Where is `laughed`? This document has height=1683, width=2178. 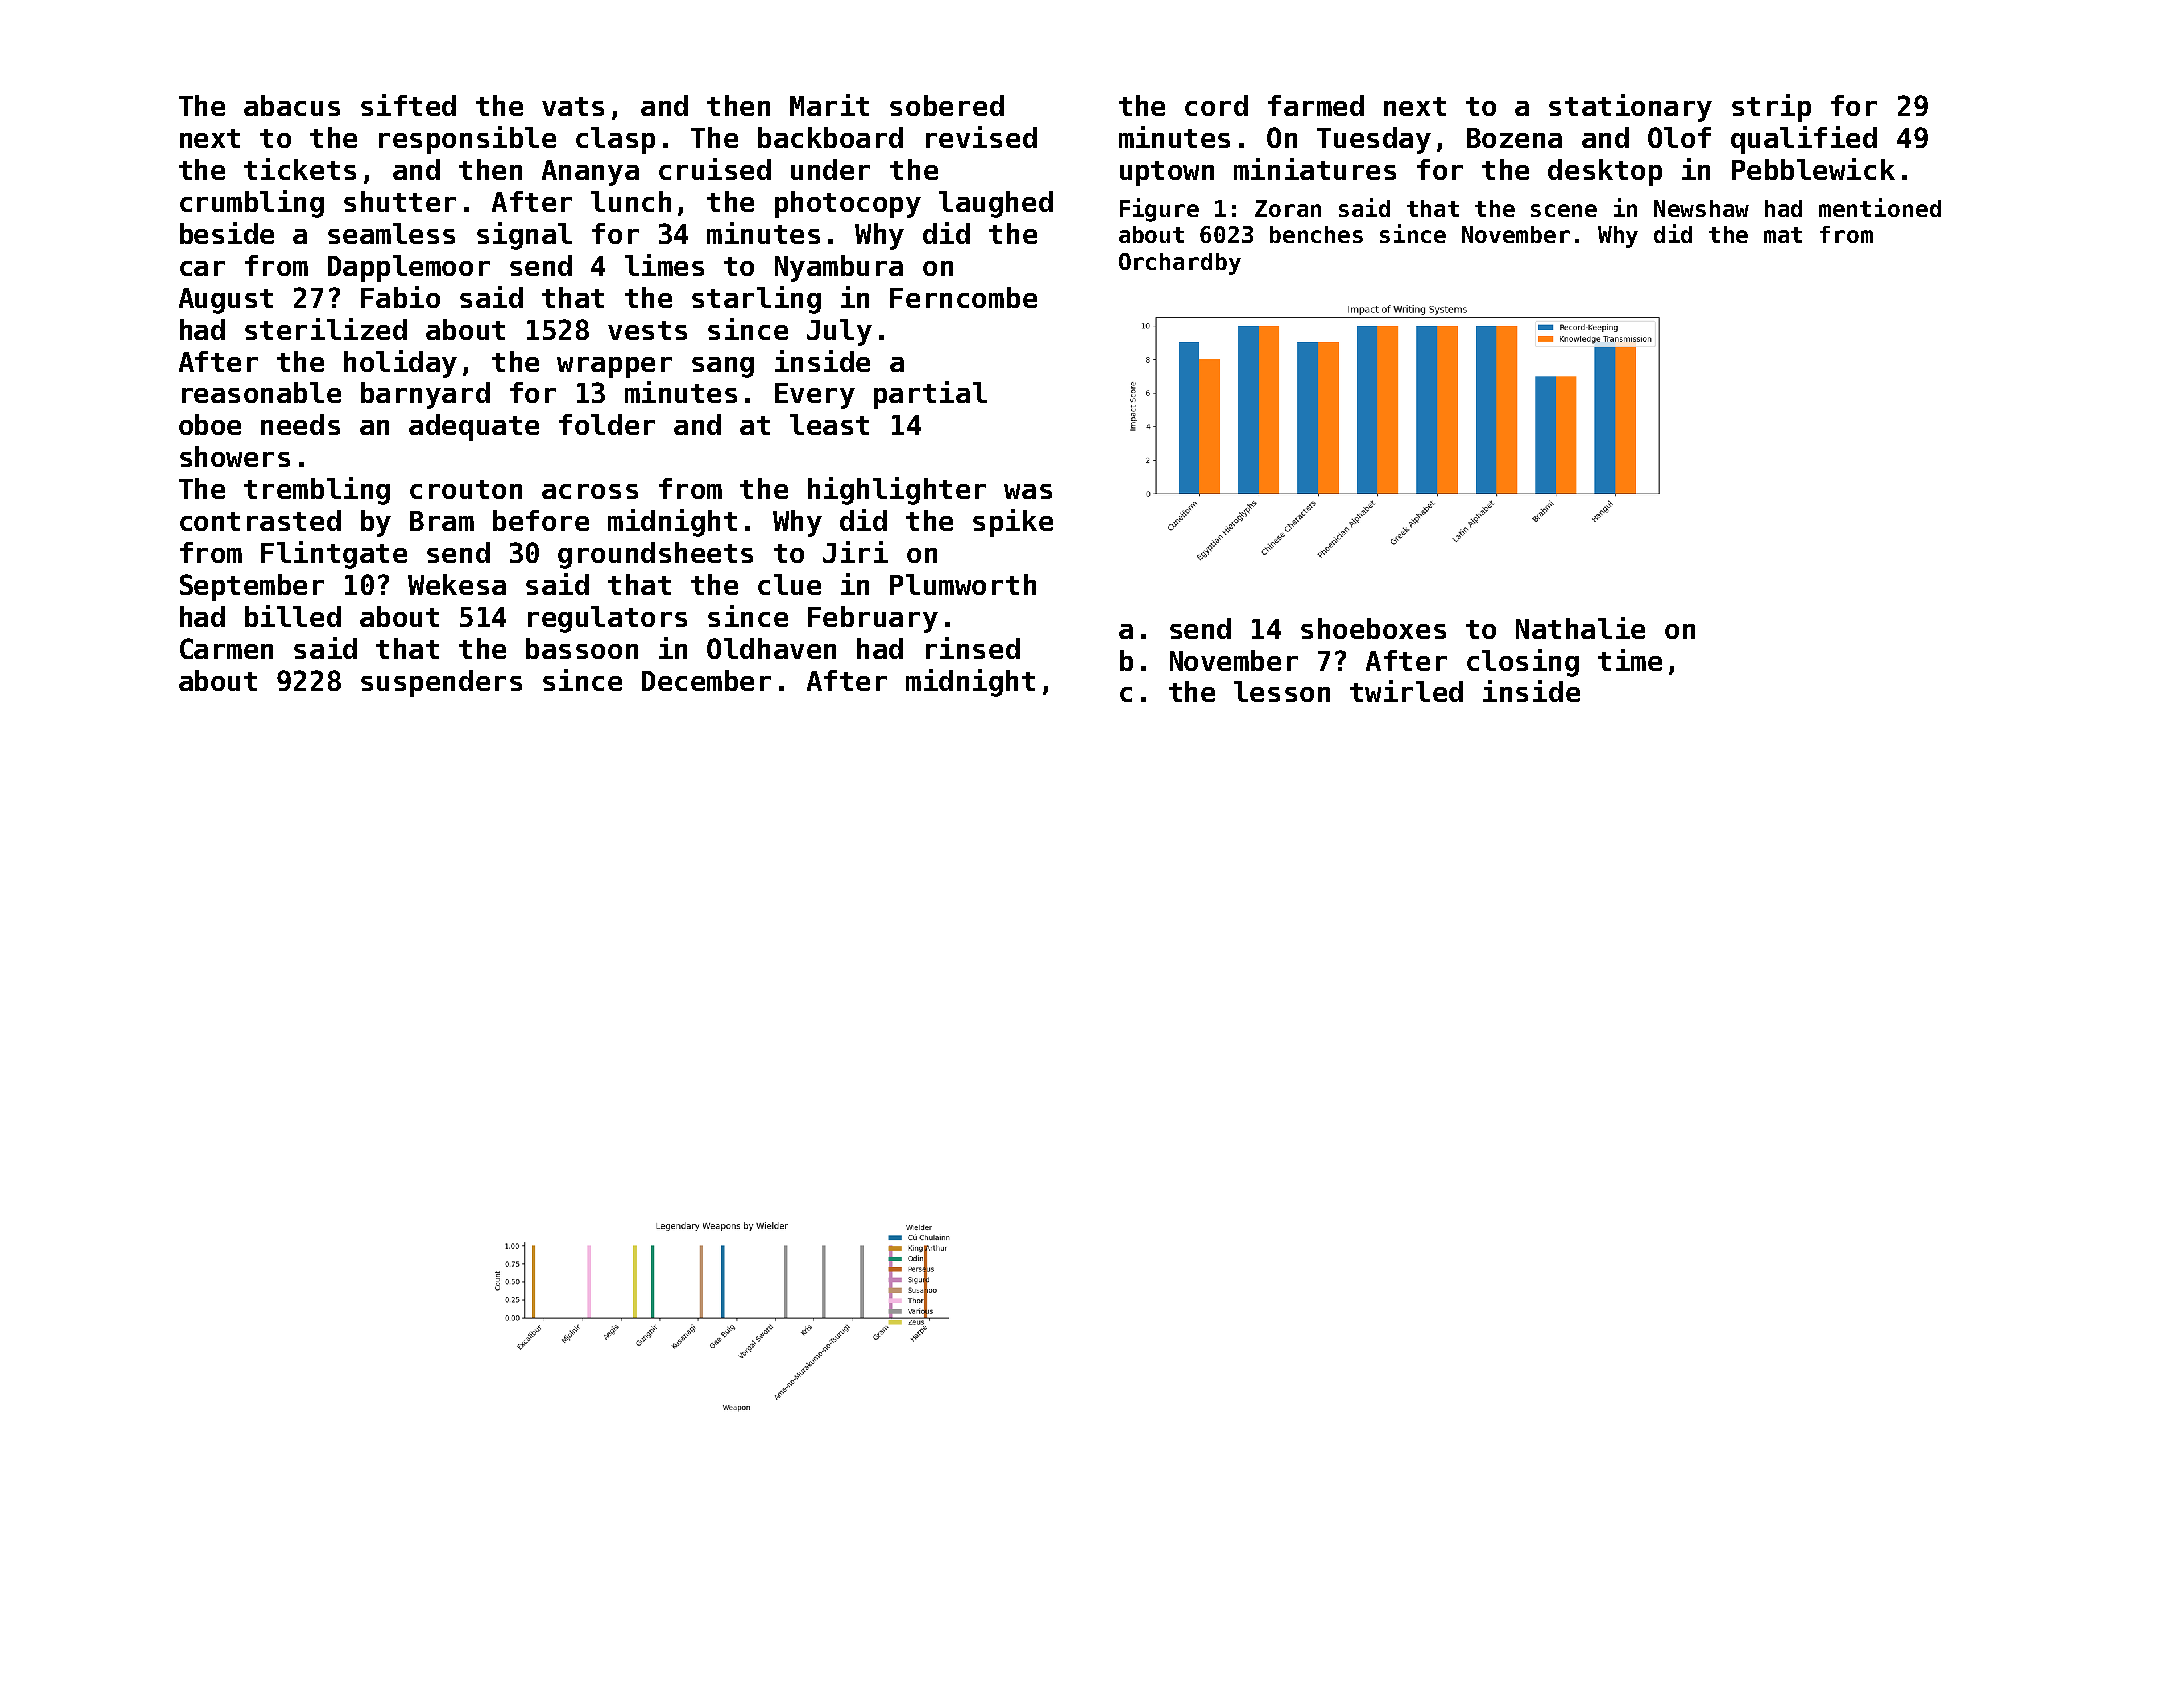 laughed is located at coordinates (996, 204).
